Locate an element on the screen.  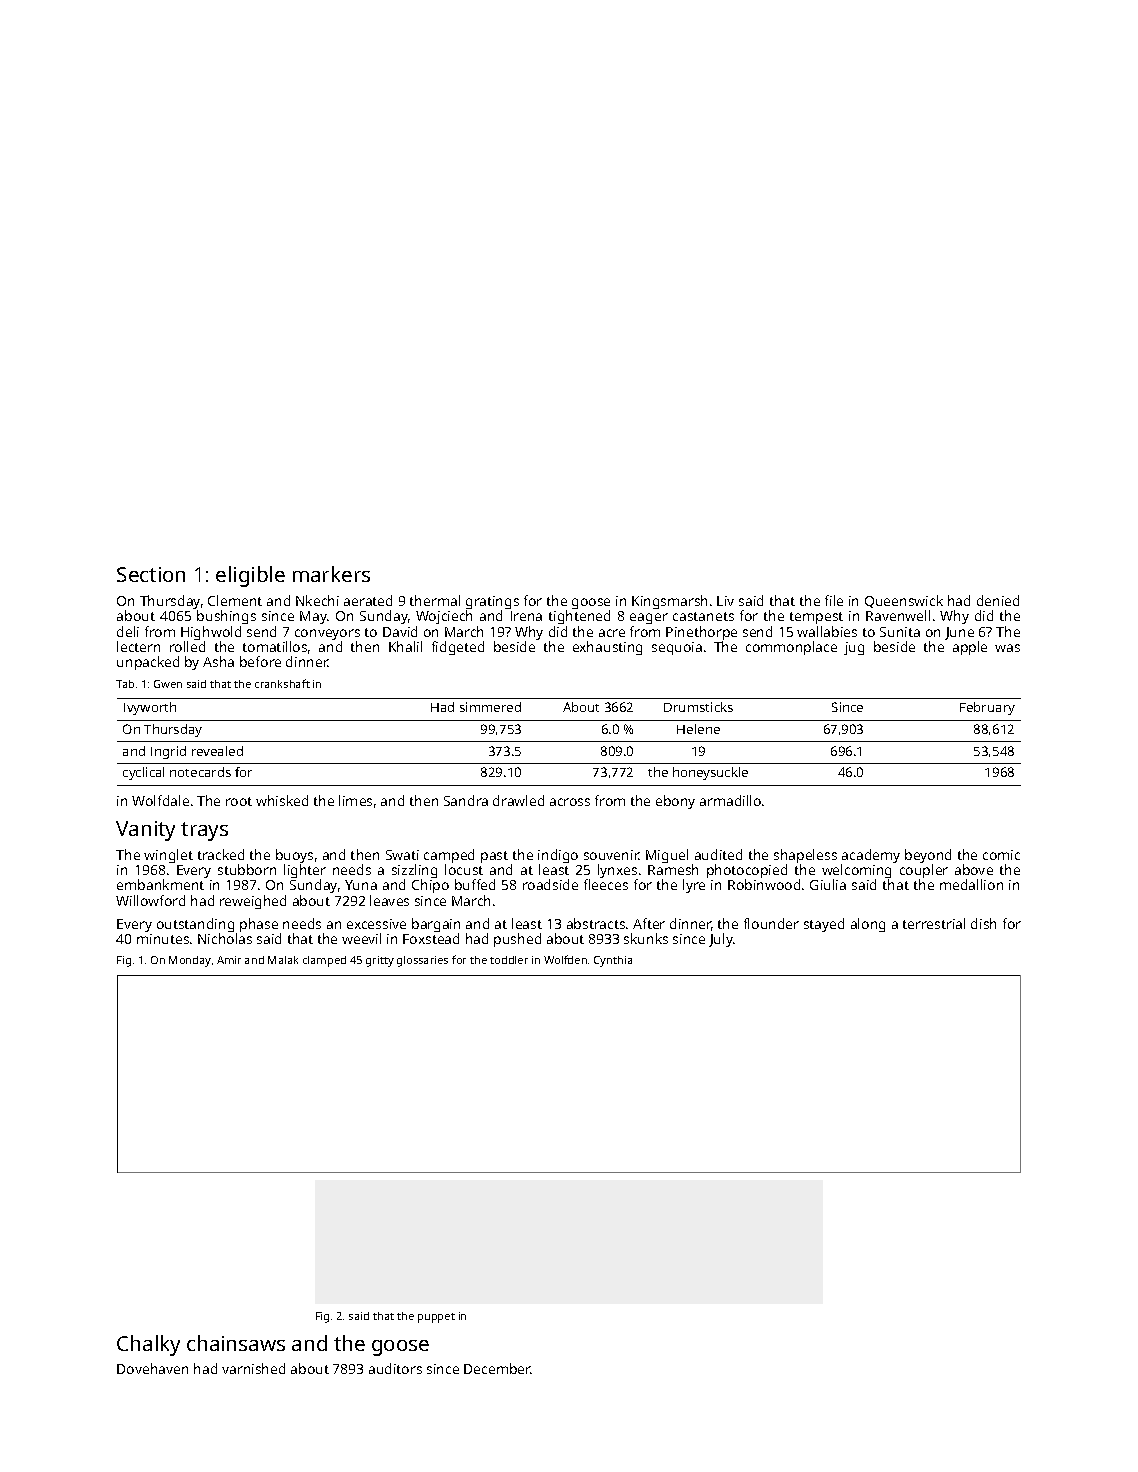
jug is located at coordinates (854, 648).
